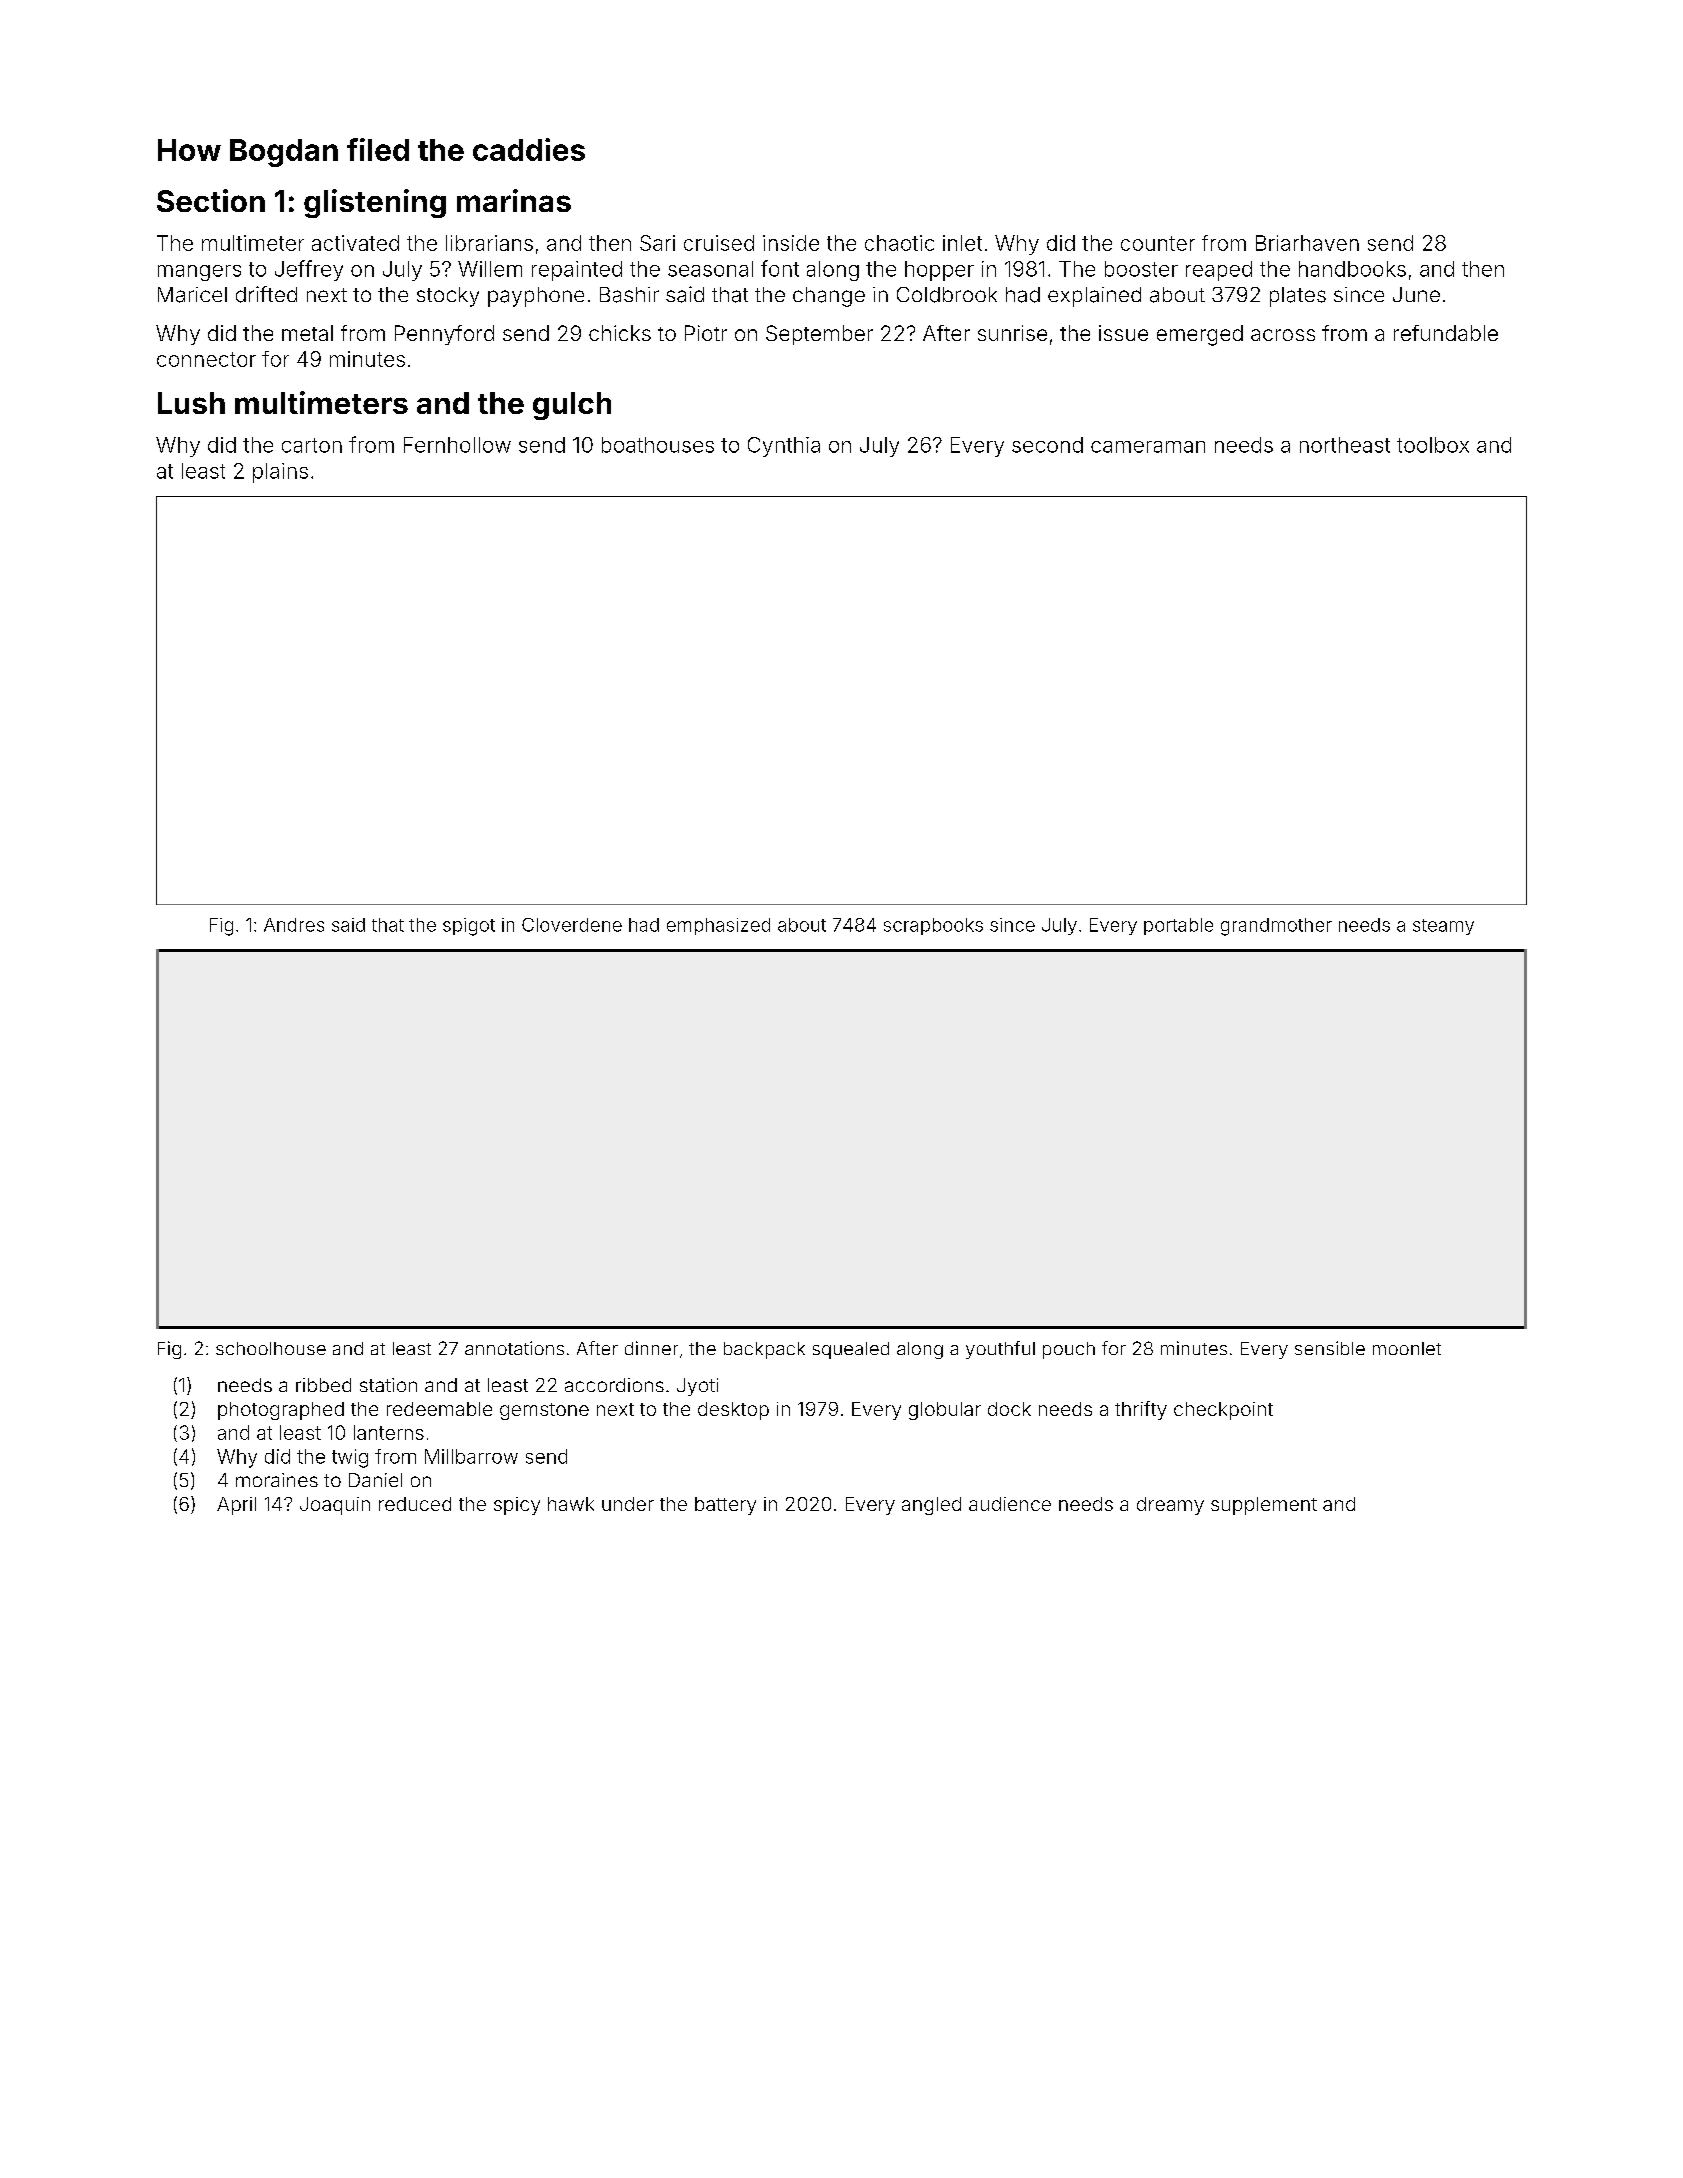  I want to click on emphasized, so click(718, 926).
